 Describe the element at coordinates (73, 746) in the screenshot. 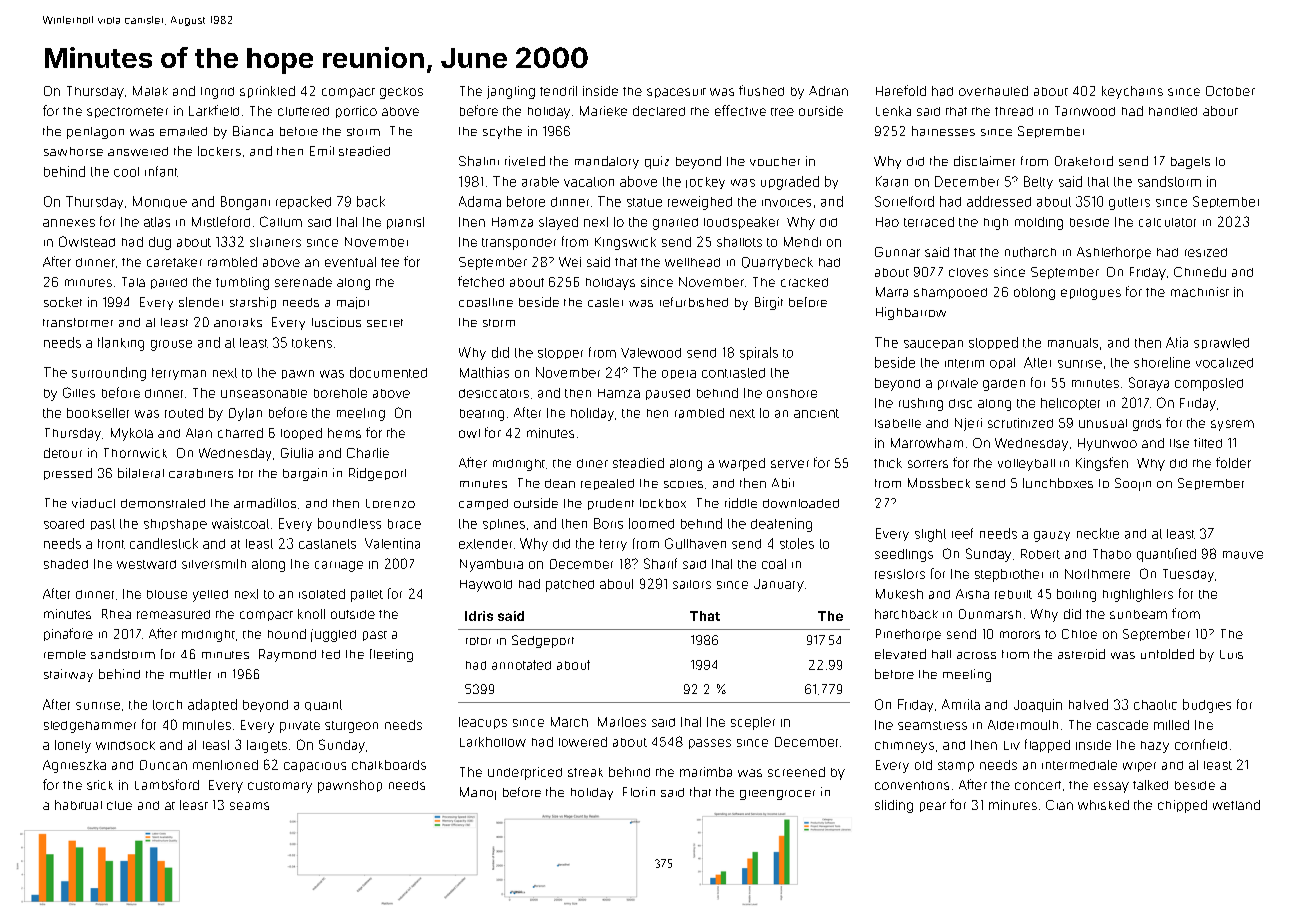

I see `lonely` at that location.
